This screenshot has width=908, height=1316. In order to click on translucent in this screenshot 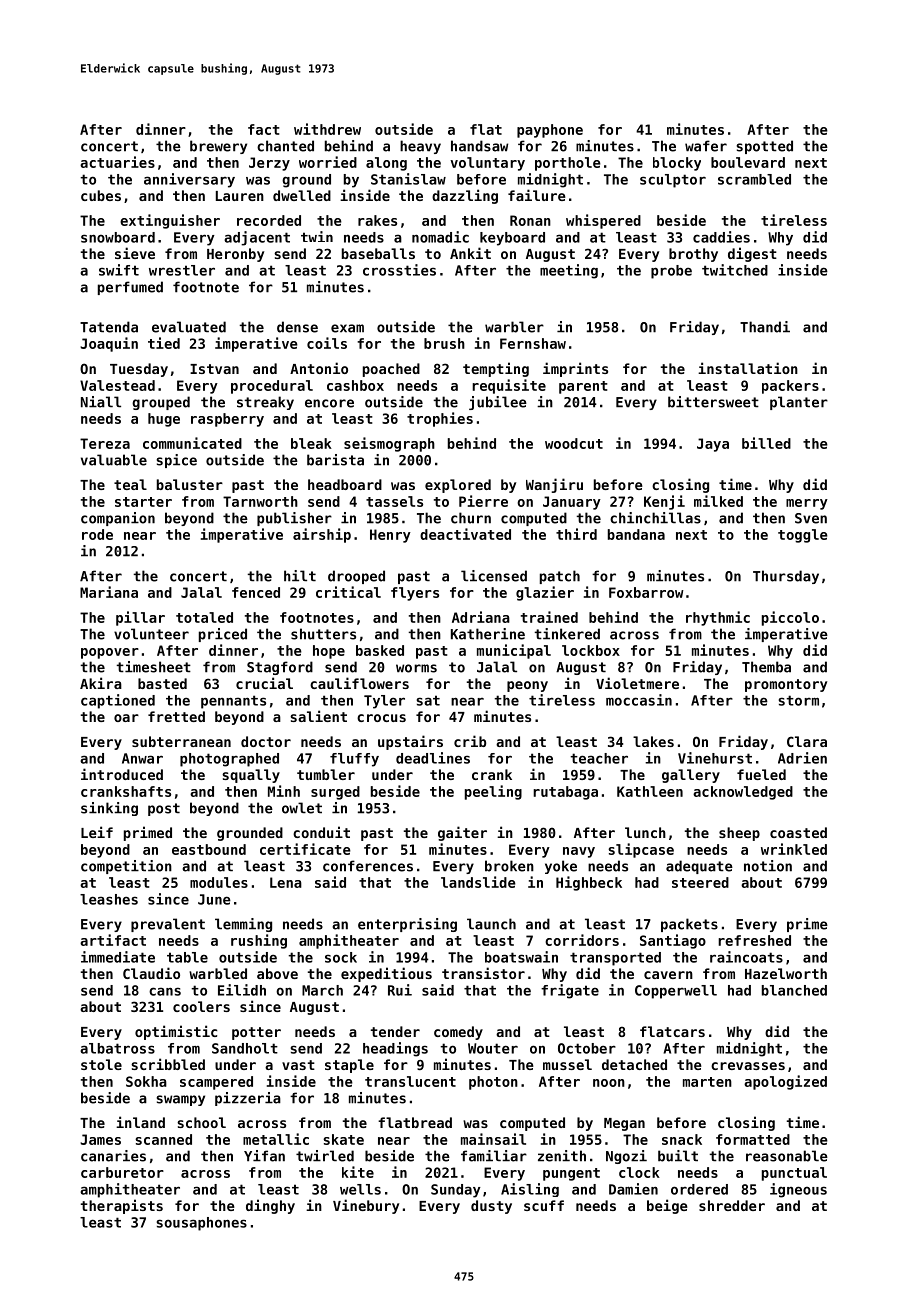, I will do `click(410, 1081)`.
